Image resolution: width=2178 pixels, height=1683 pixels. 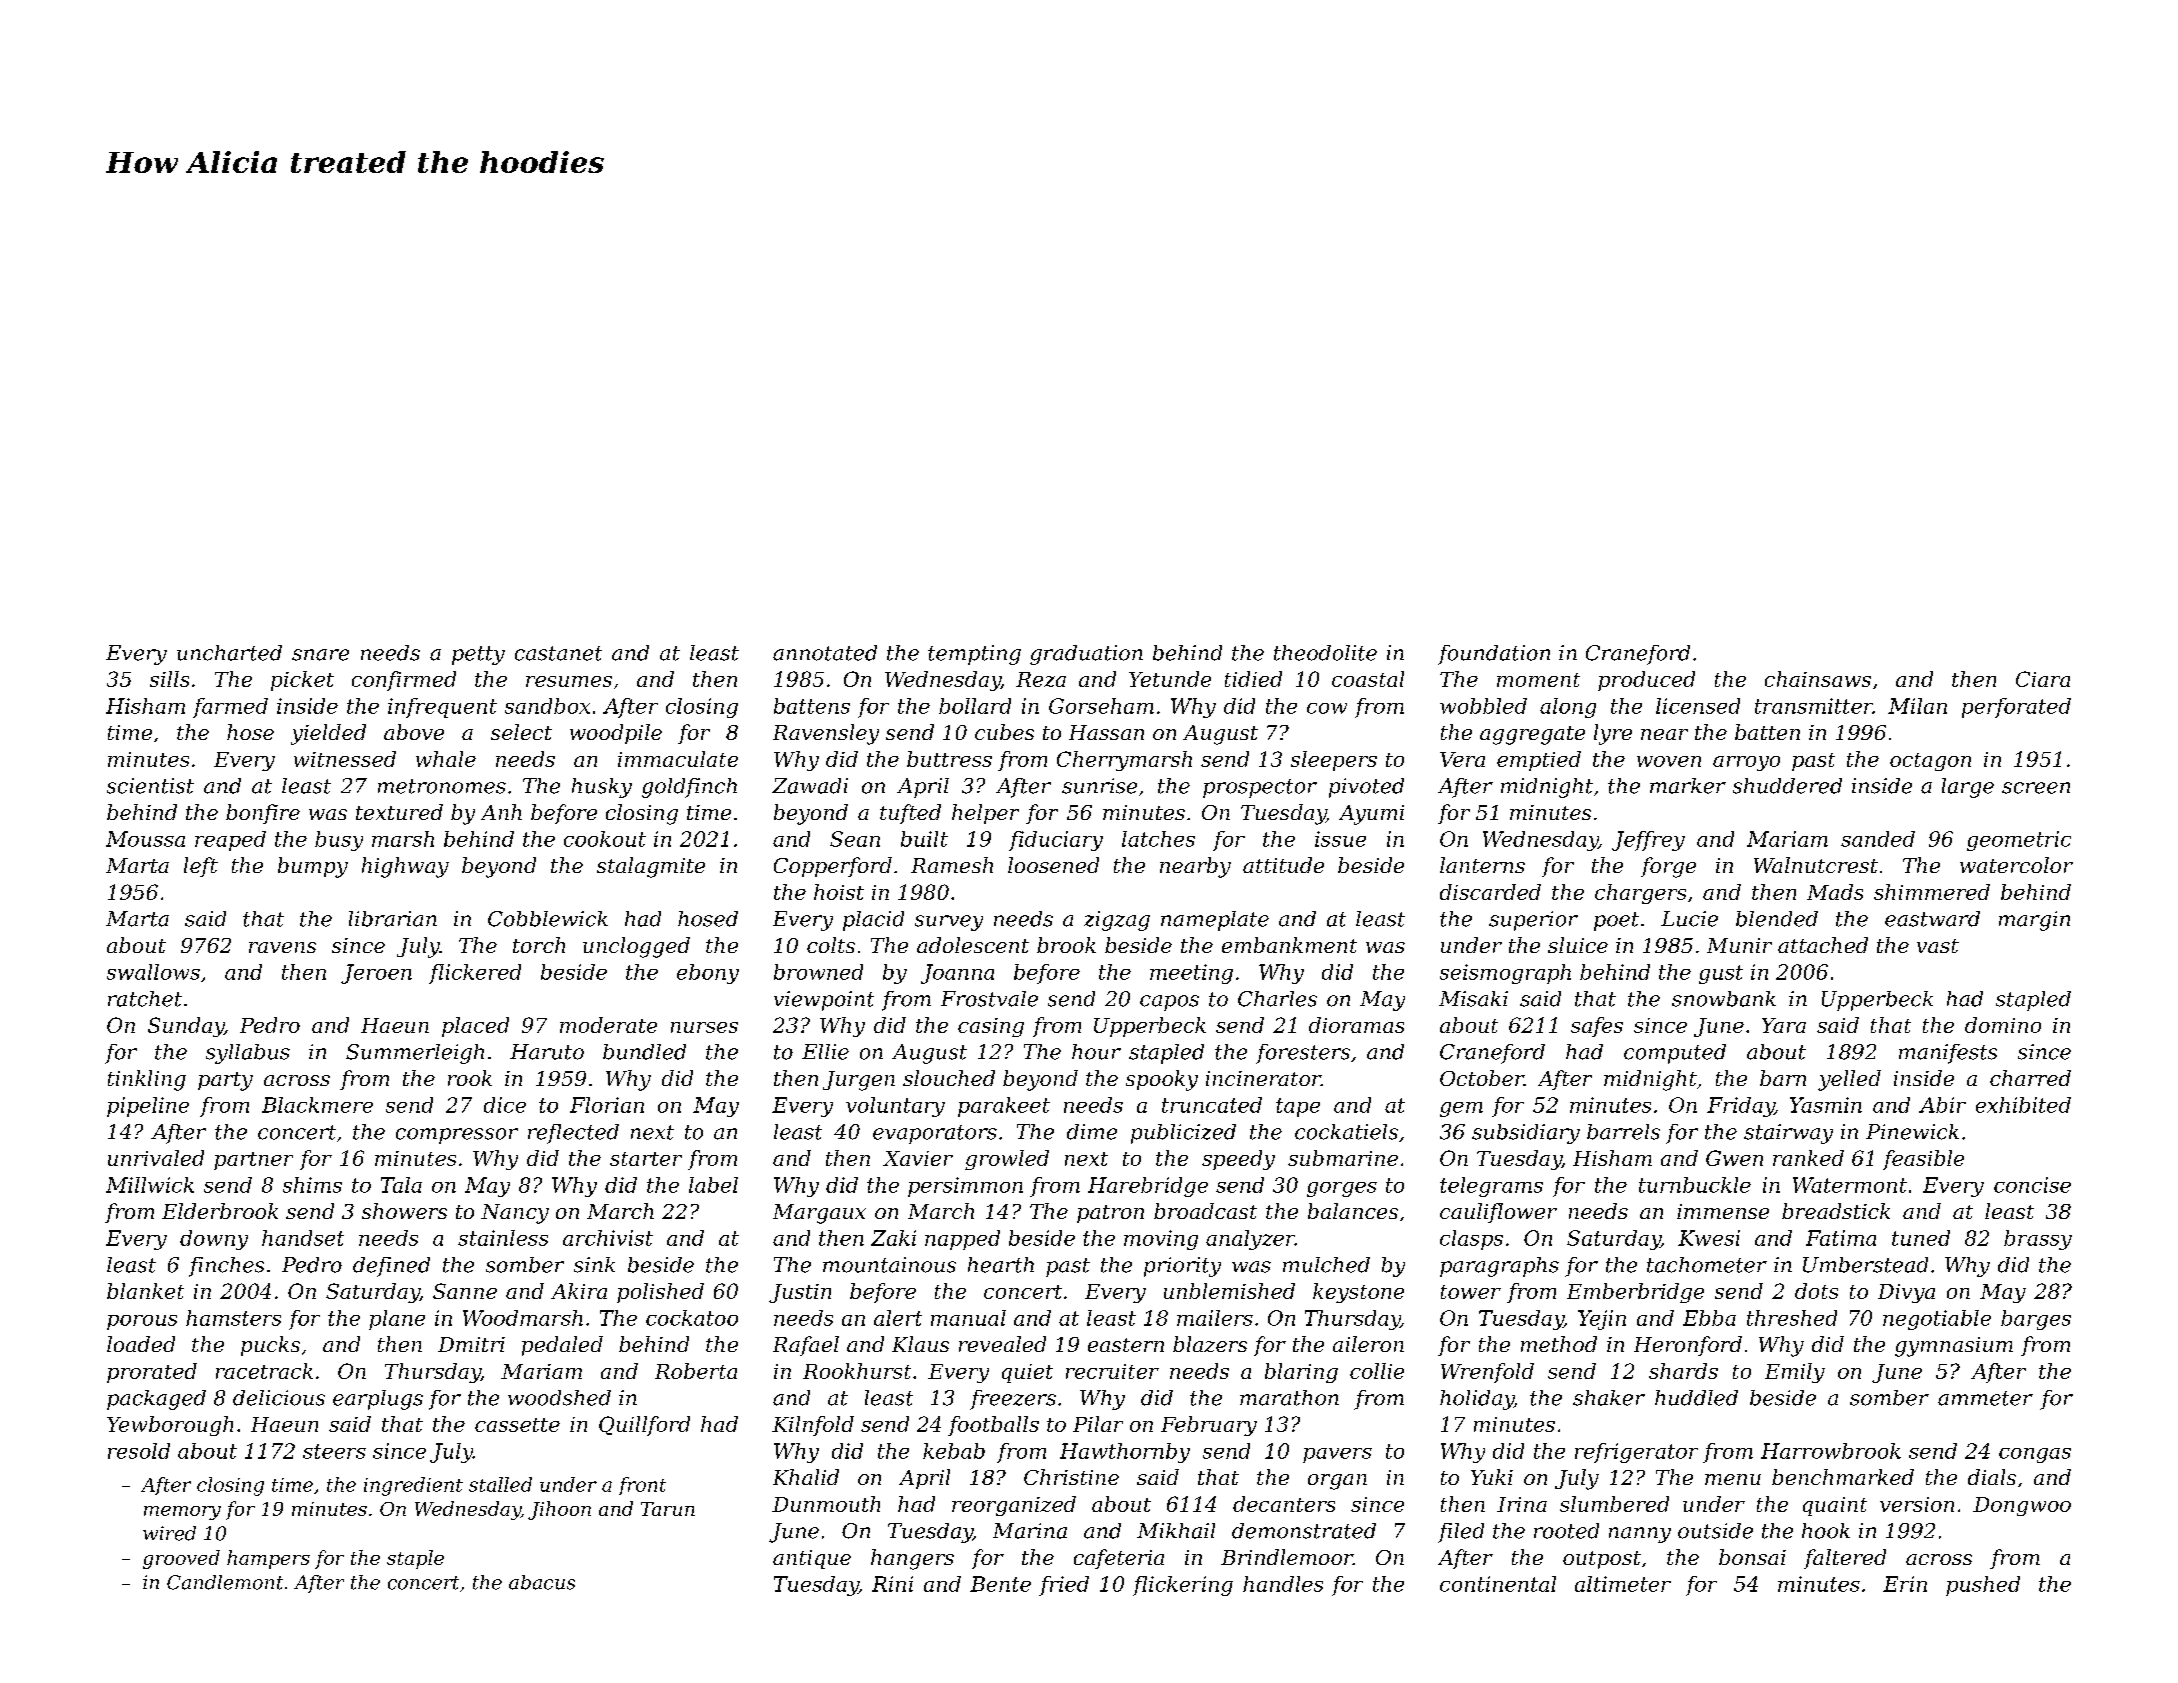 What do you see at coordinates (229, 653) in the image?
I see `uncharted` at bounding box center [229, 653].
